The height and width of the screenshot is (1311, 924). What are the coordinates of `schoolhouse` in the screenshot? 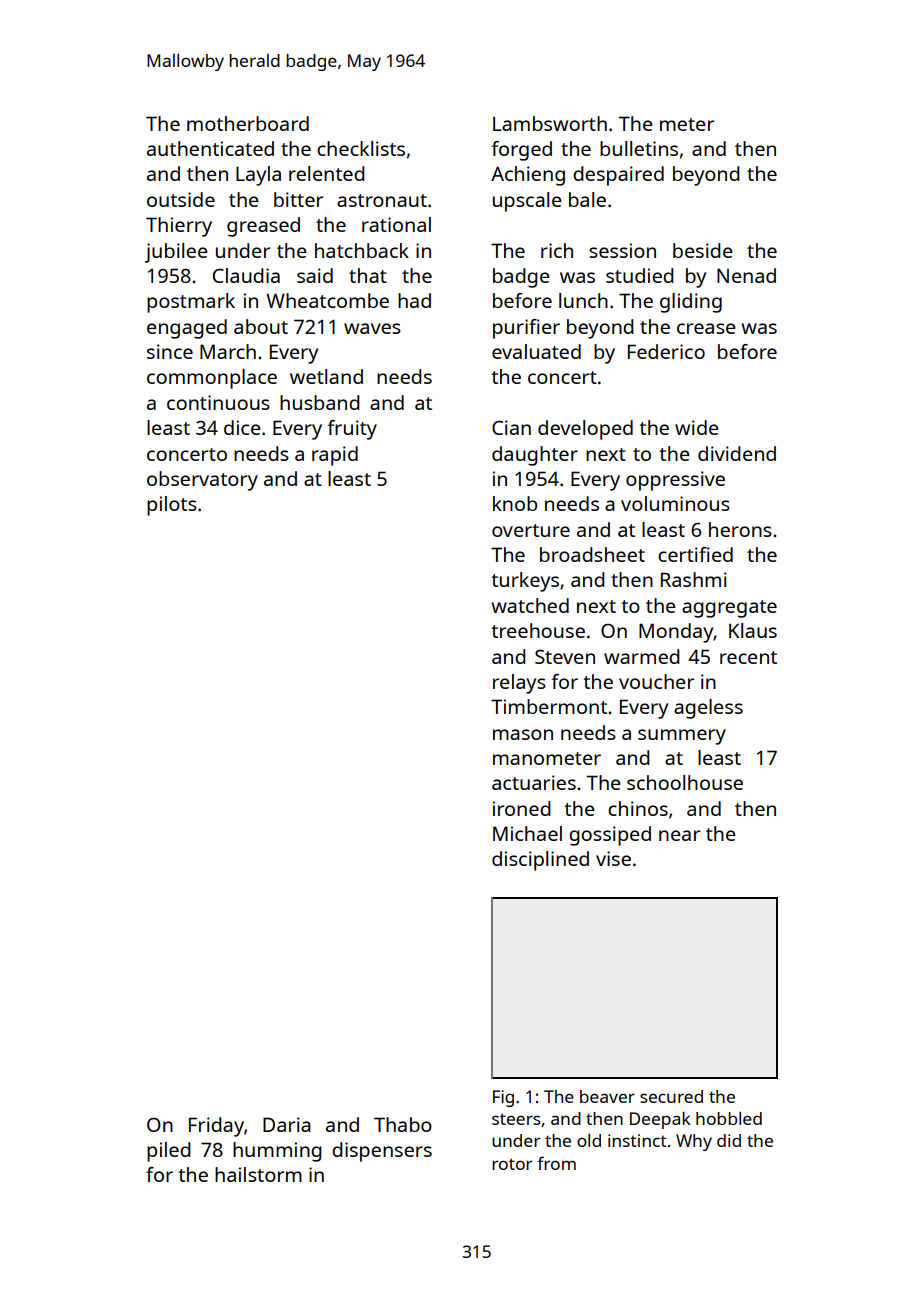 It's located at (685, 782).
